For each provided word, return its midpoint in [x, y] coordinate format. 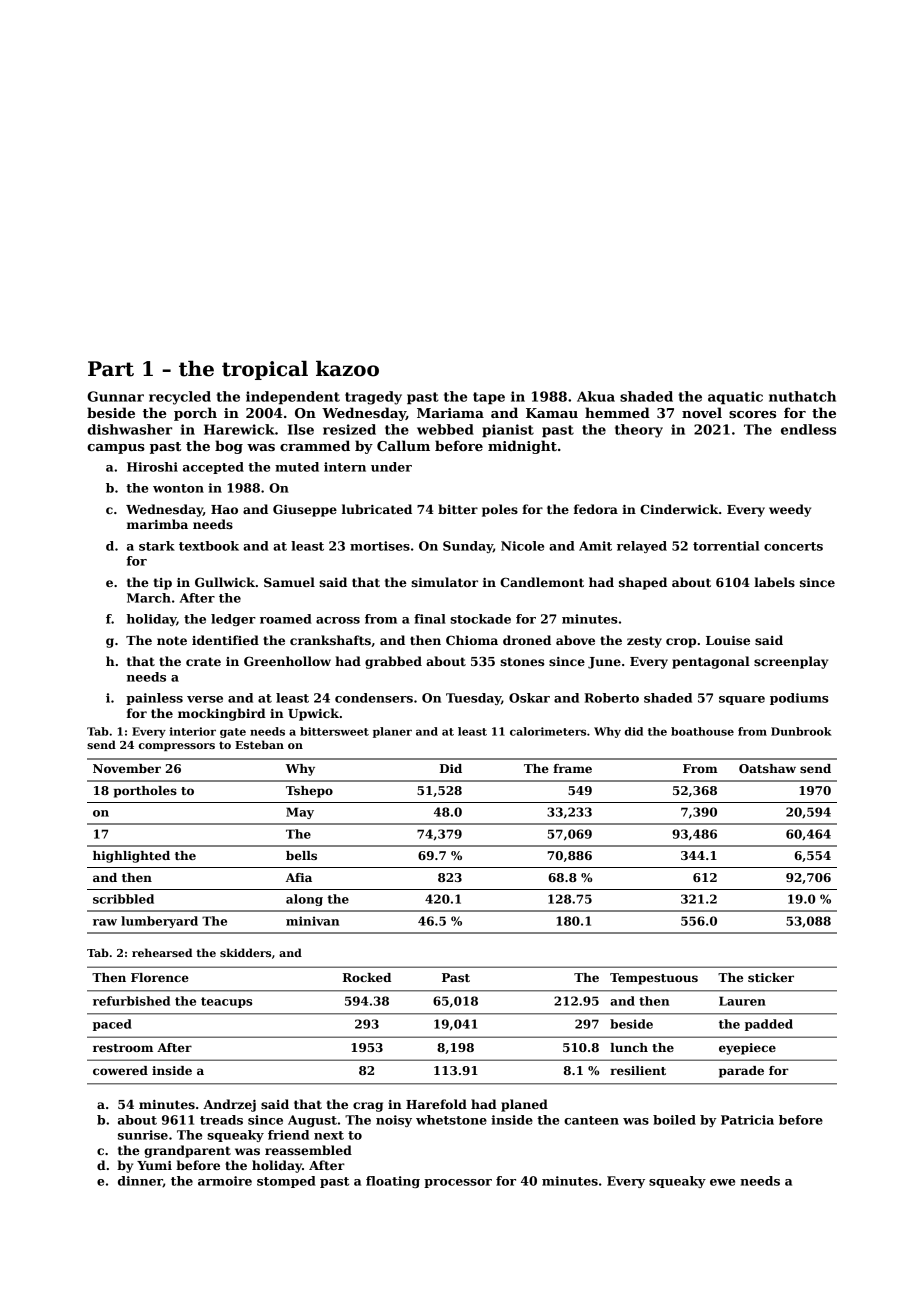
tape [489, 398]
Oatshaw [767, 768]
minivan [312, 921]
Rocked [367, 977]
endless [808, 429]
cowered [120, 1070]
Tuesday [473, 699]
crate [203, 661]
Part [111, 369]
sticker [771, 977]
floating [393, 1182]
